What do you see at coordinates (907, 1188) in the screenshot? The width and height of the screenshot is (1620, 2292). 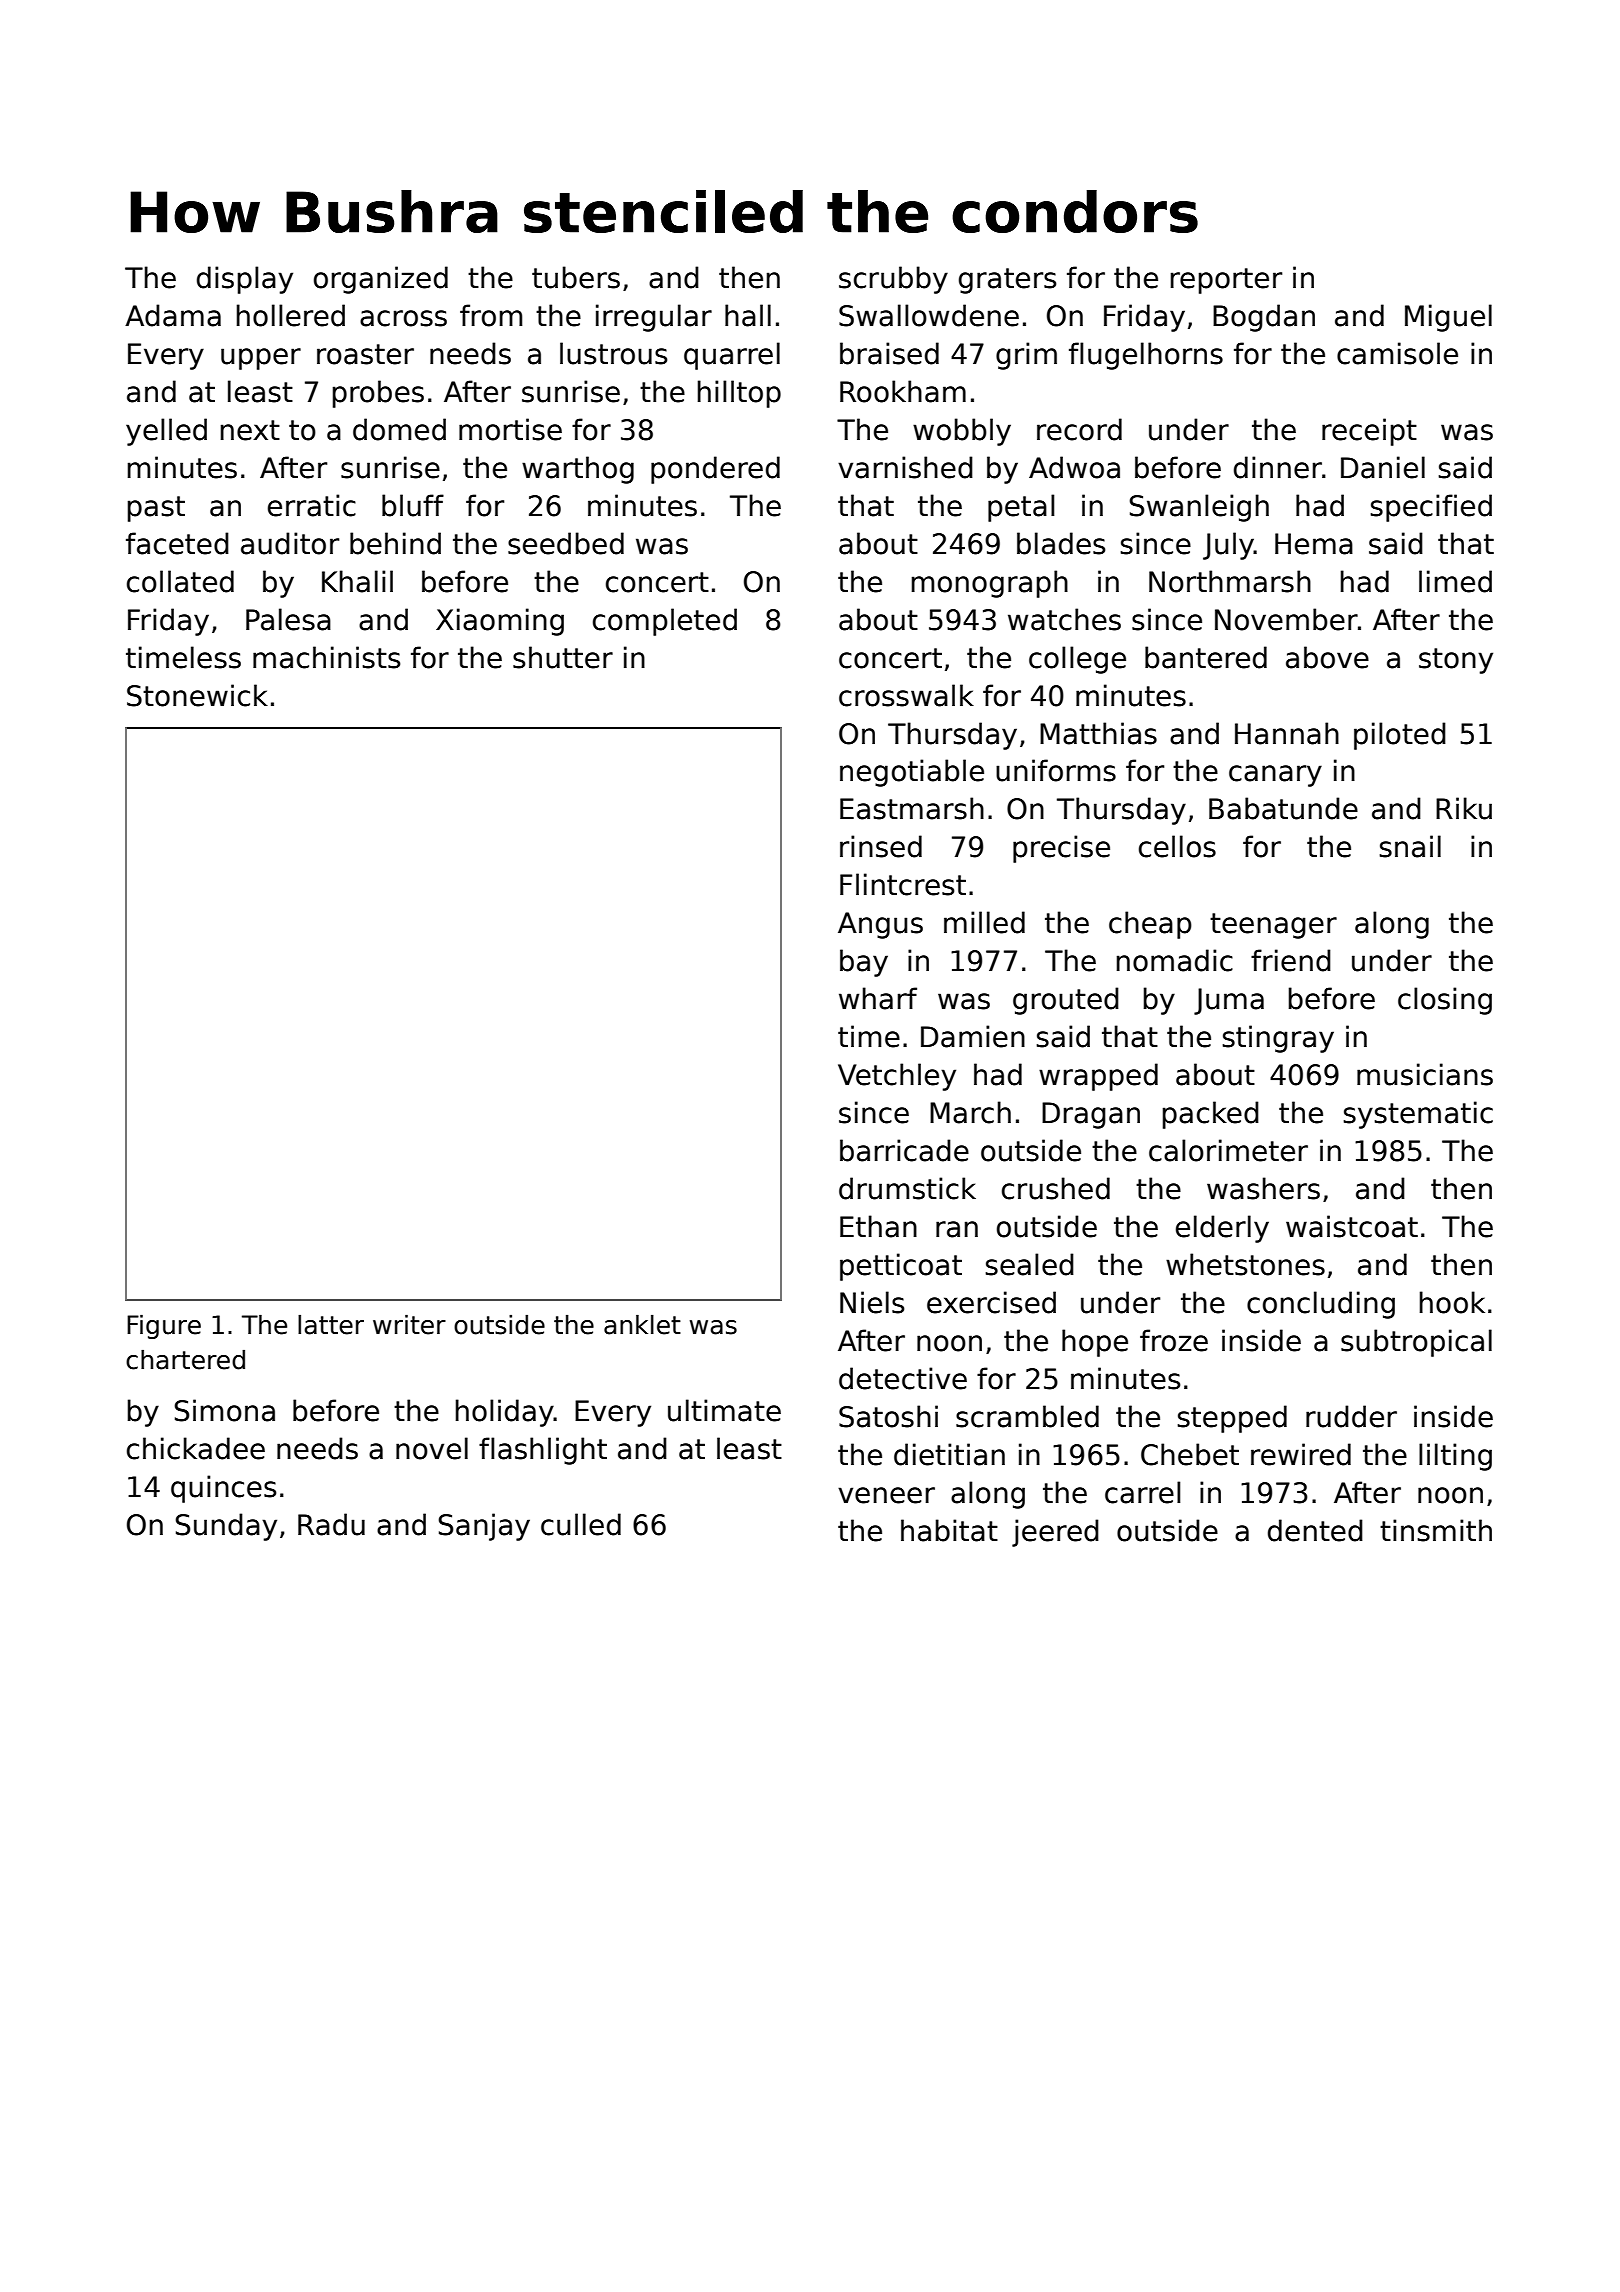 I see `drumstick` at bounding box center [907, 1188].
